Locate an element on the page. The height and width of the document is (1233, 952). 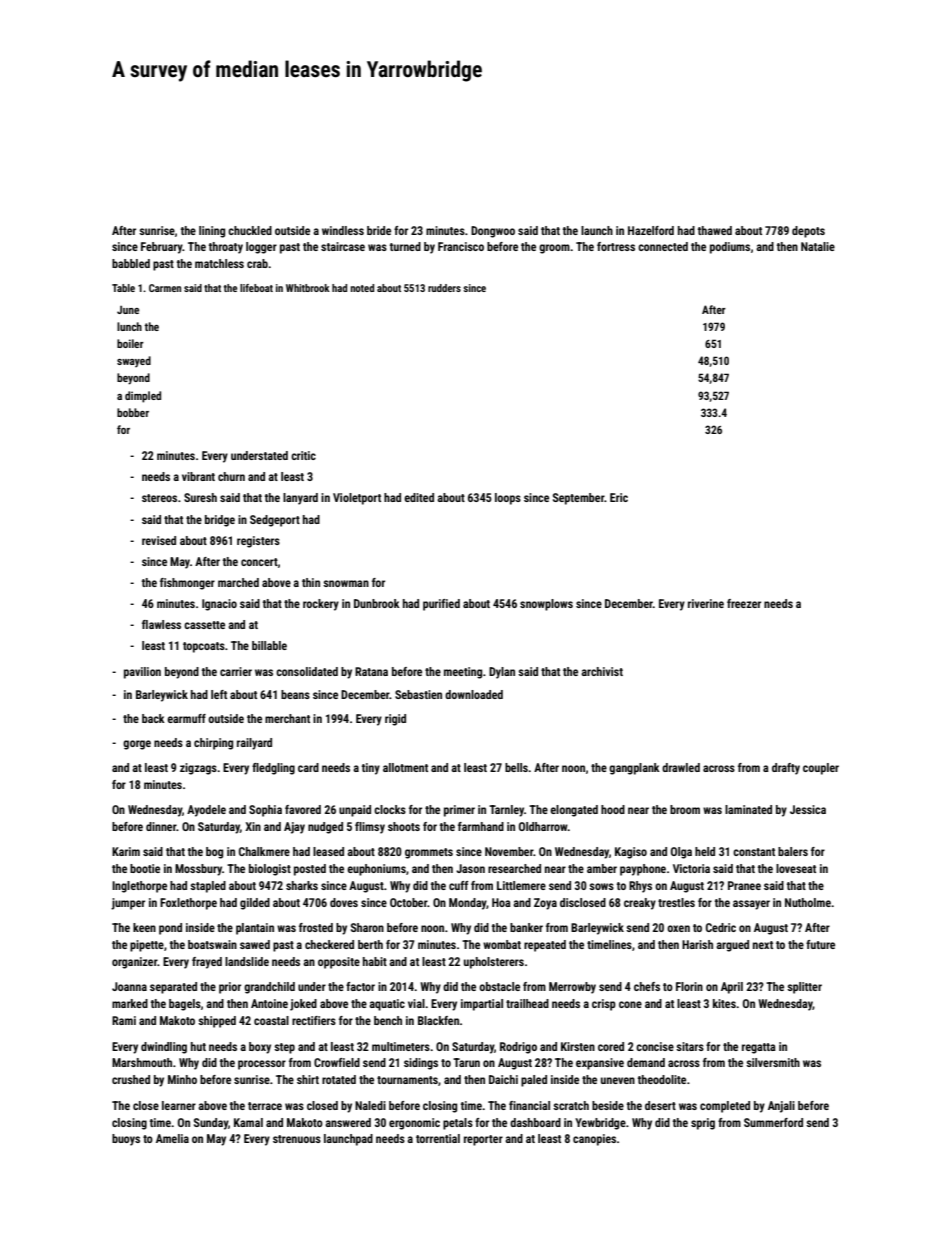
Whitbrook is located at coordinates (308, 288).
